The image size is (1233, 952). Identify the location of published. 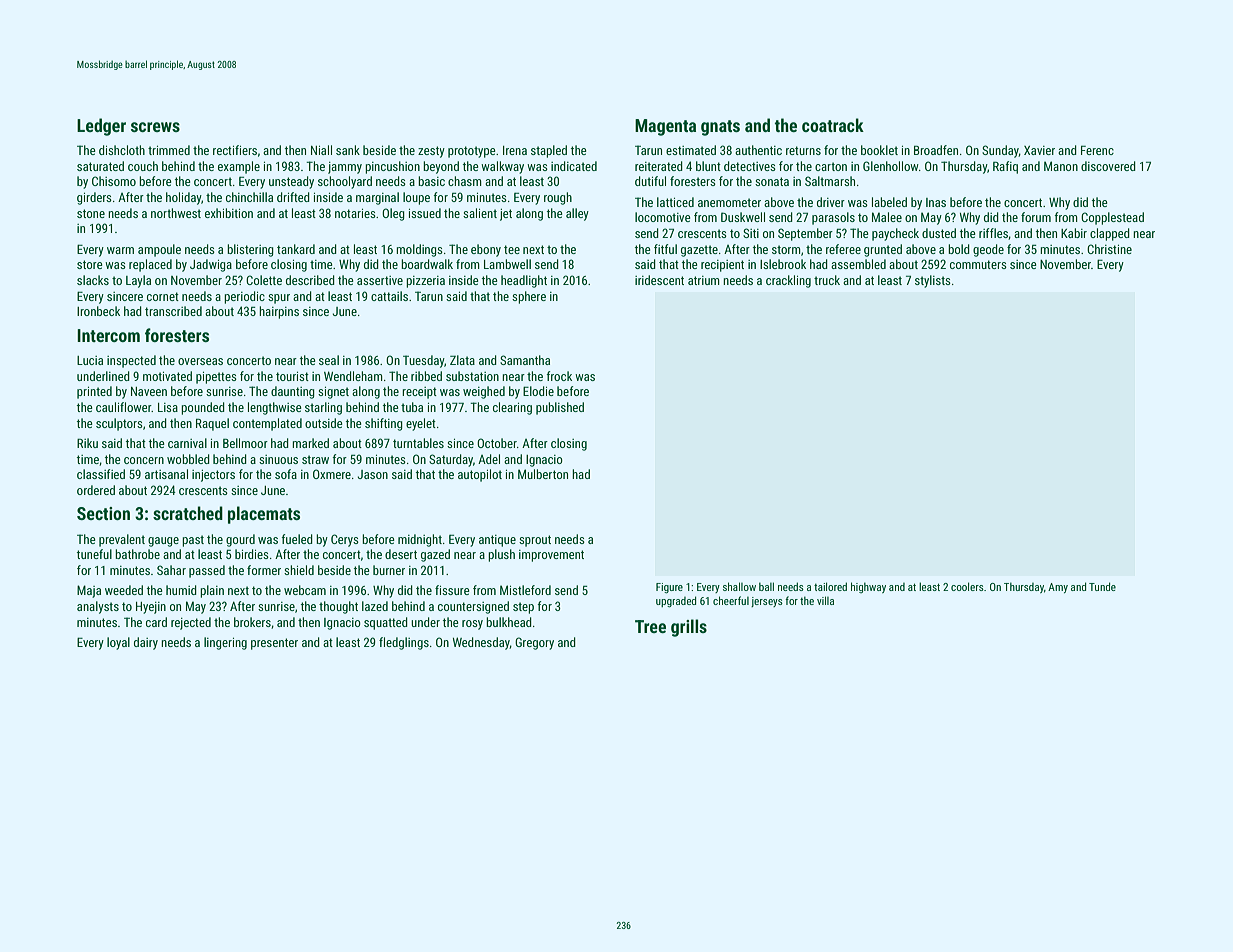
(560, 408).
